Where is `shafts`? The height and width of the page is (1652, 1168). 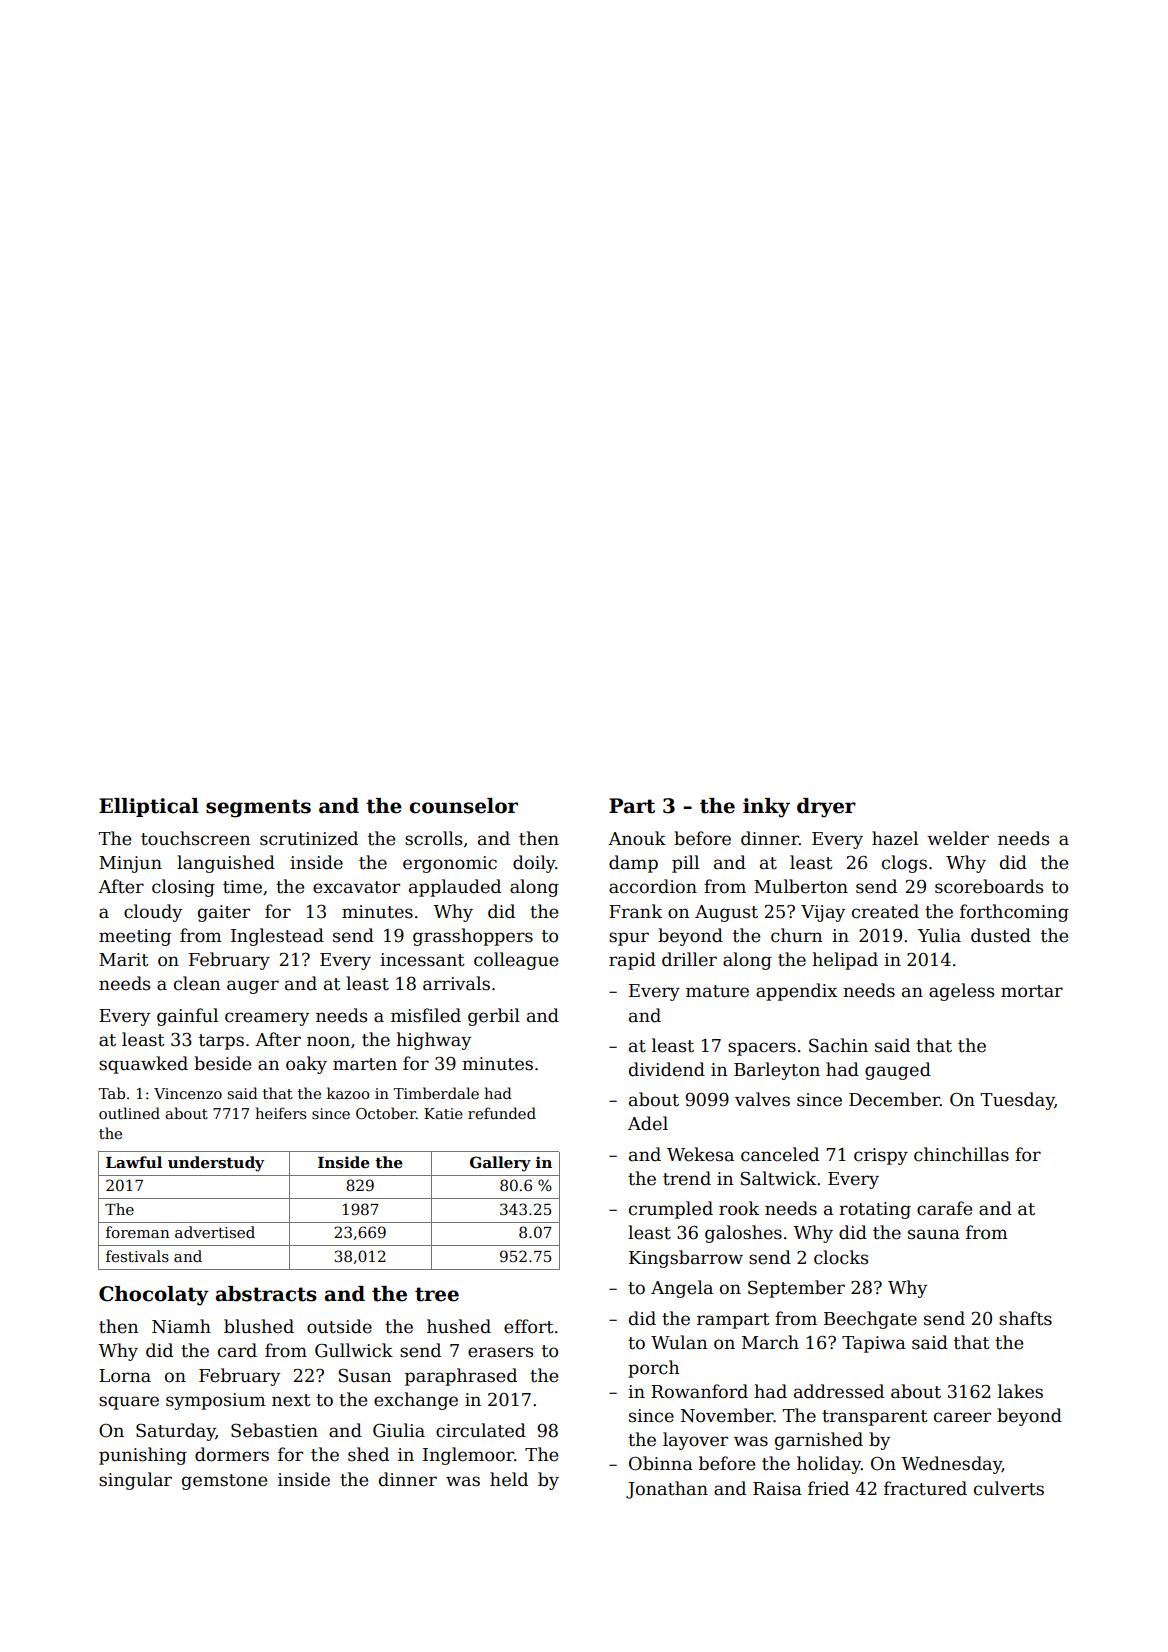 shafts is located at coordinates (1025, 1318).
